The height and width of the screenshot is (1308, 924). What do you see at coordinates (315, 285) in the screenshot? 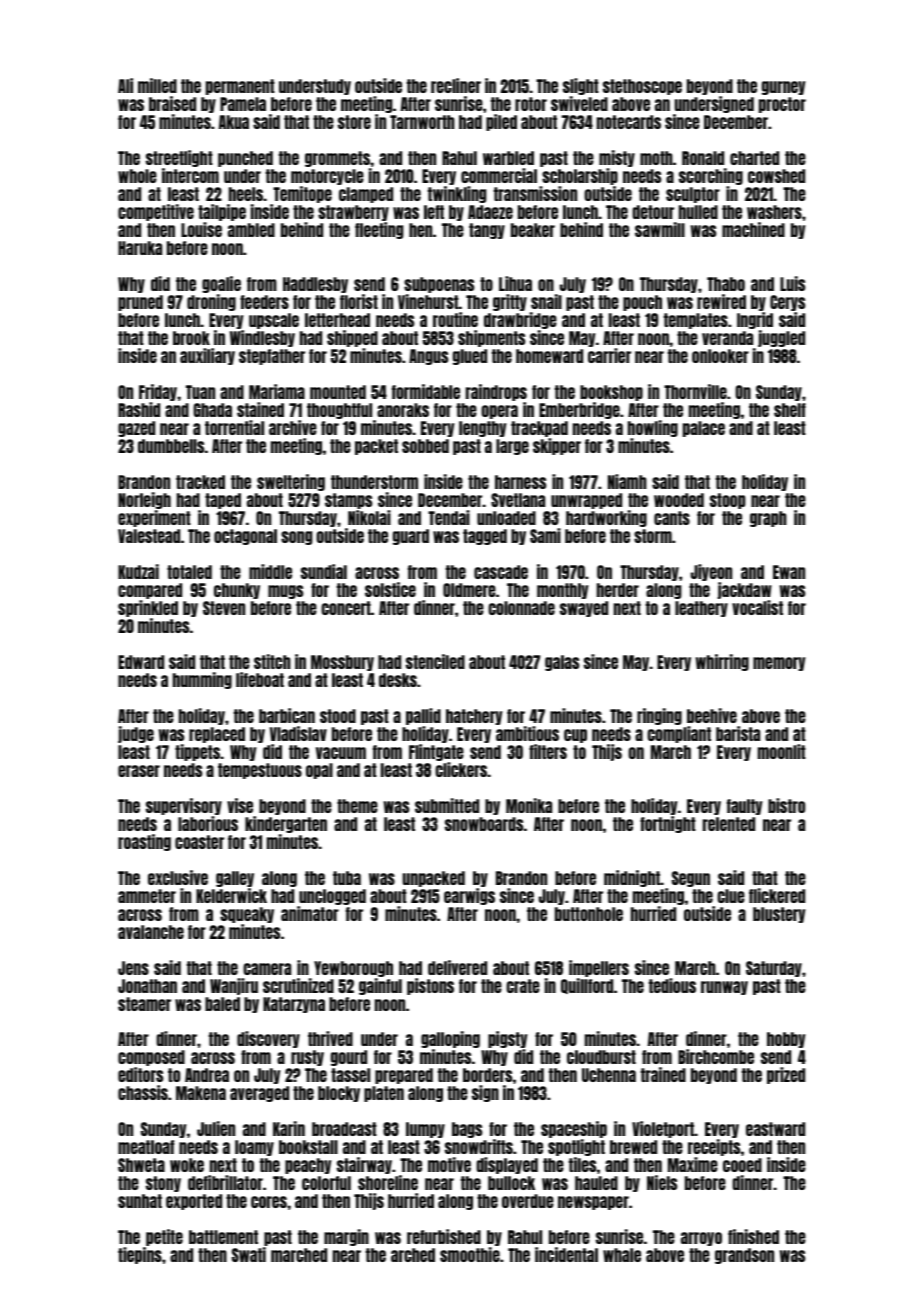
I see `Haddlesby` at bounding box center [315, 285].
